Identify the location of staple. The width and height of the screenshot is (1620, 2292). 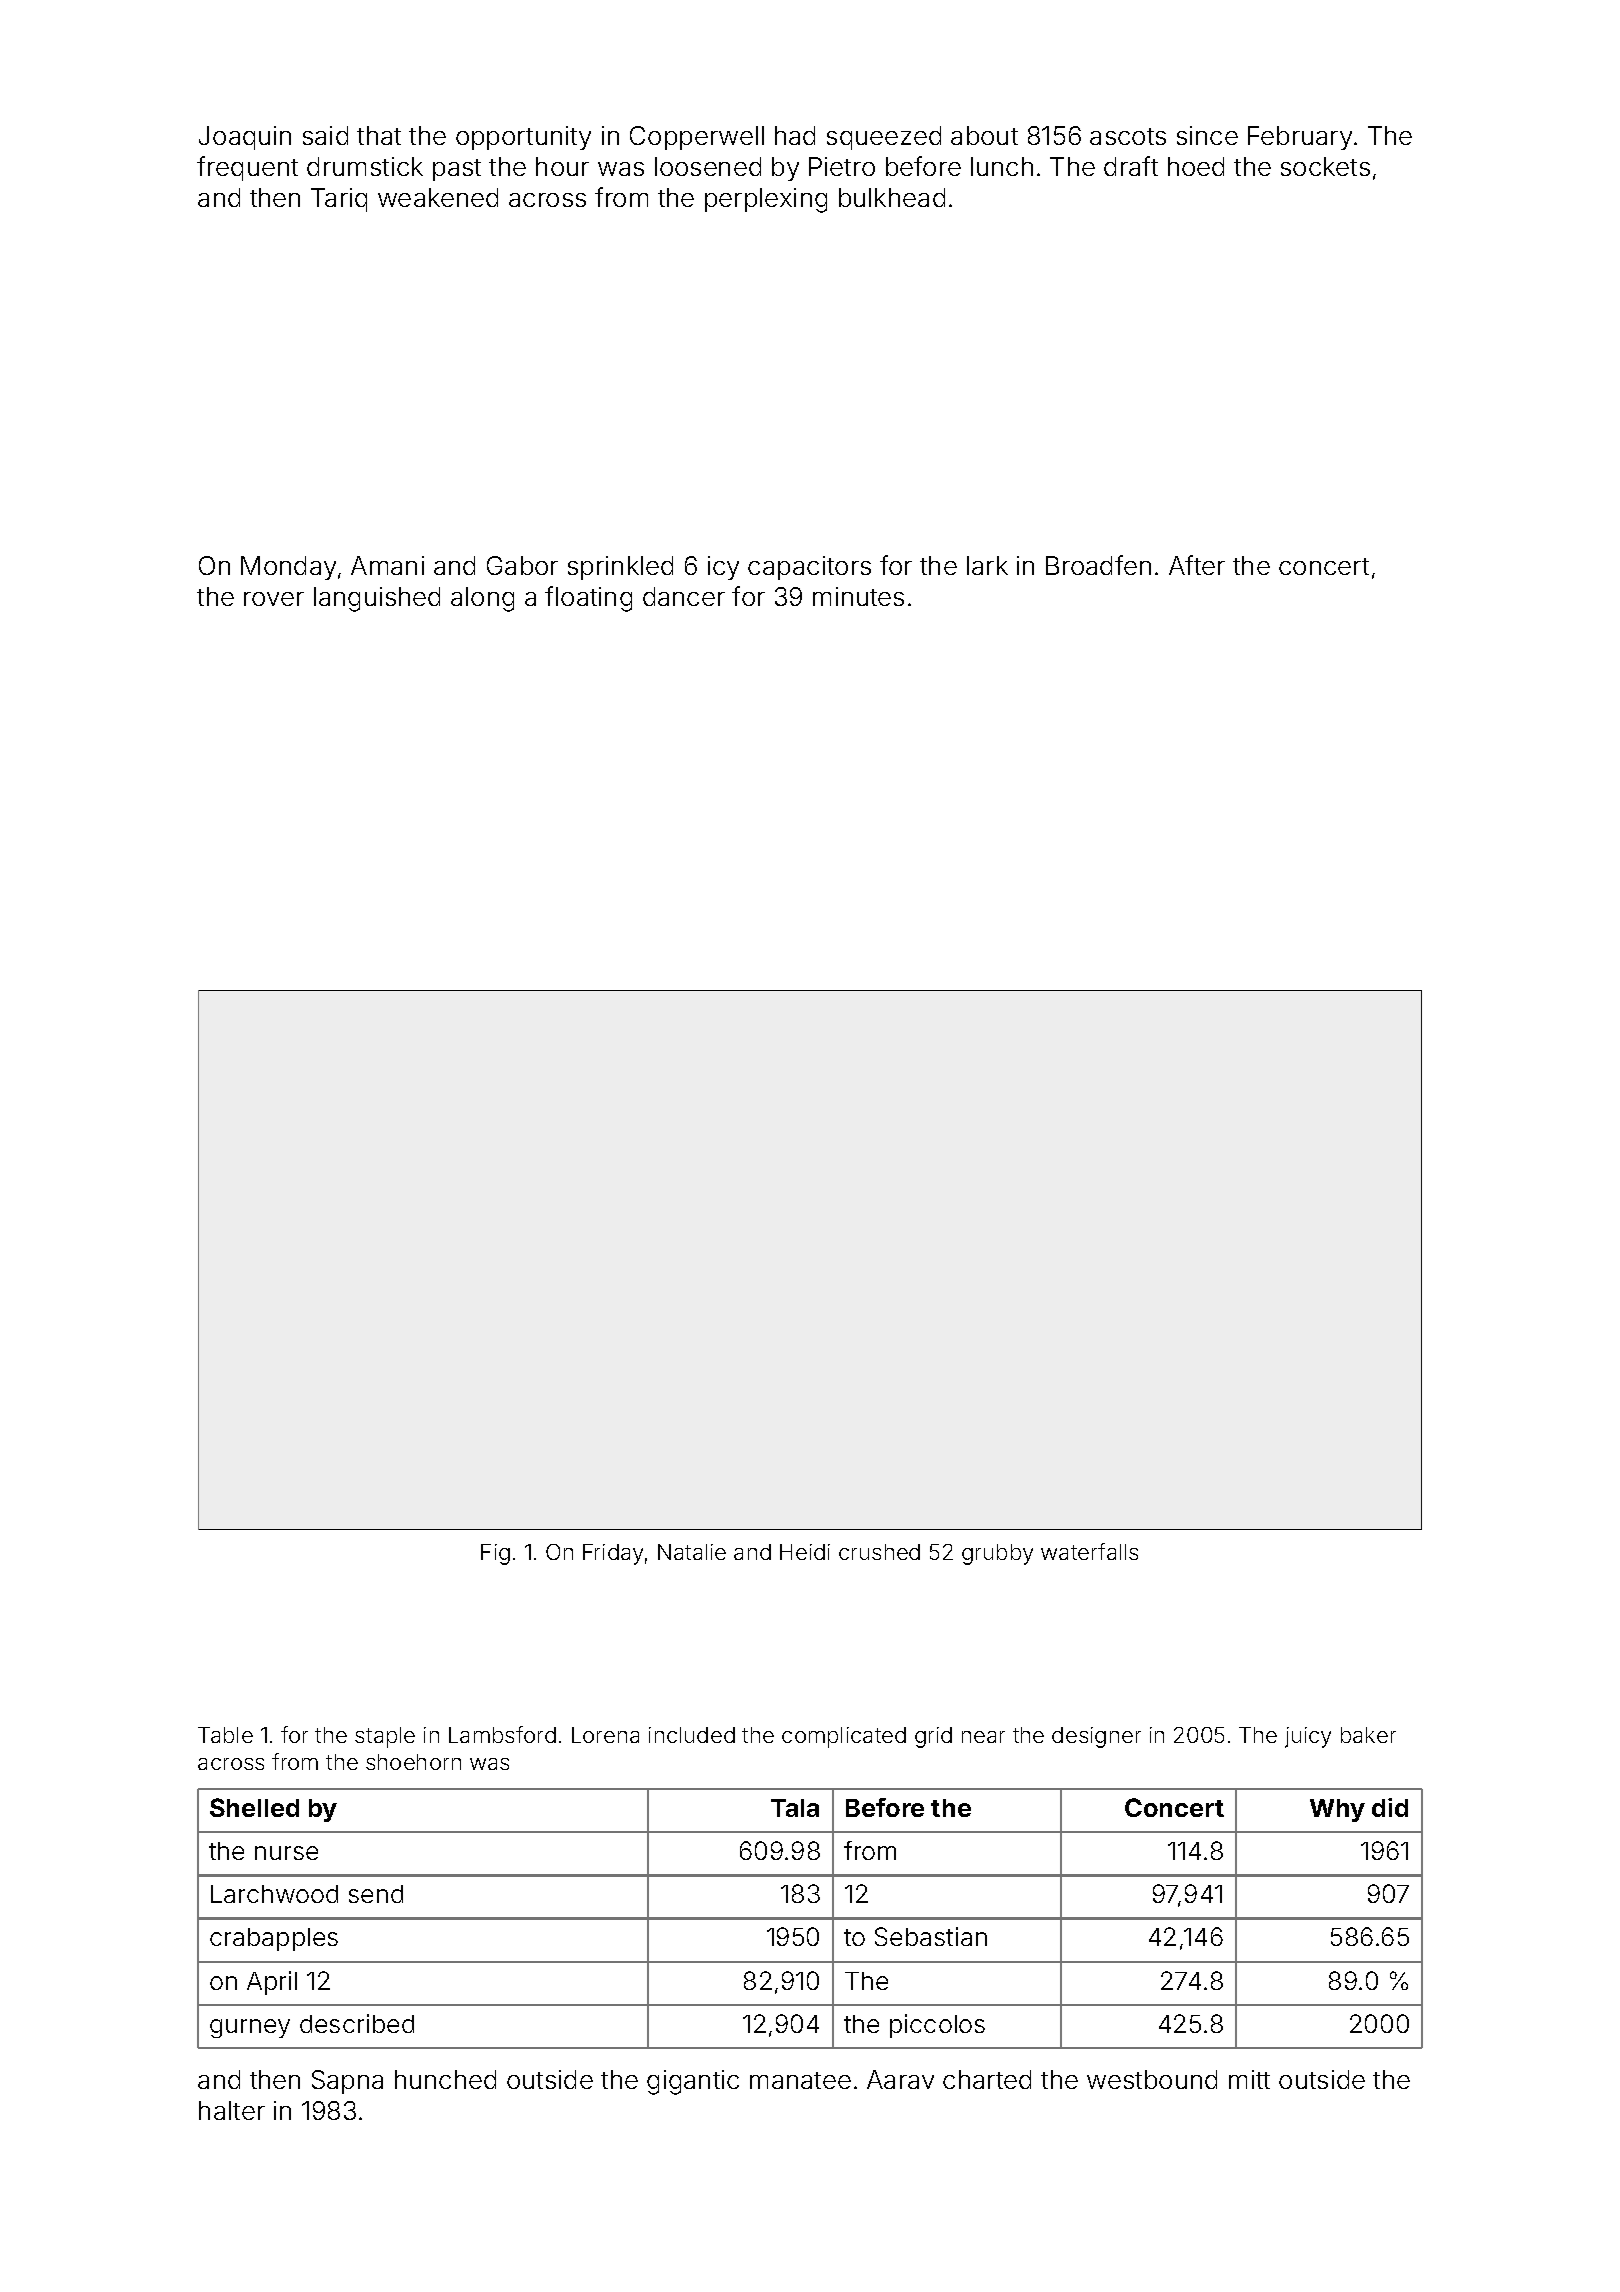
(385, 1737).
